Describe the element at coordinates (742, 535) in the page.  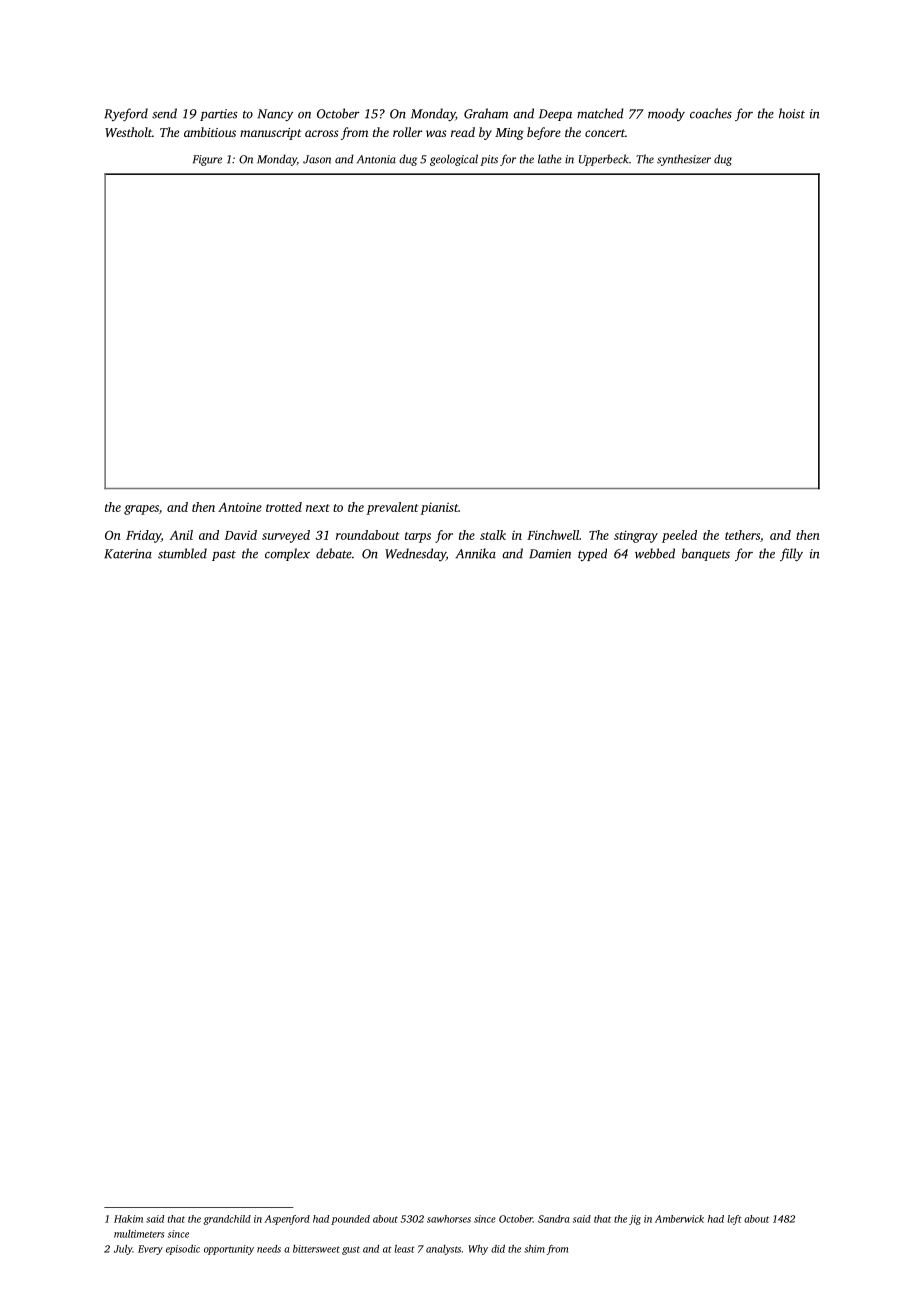
I see `tethers` at that location.
